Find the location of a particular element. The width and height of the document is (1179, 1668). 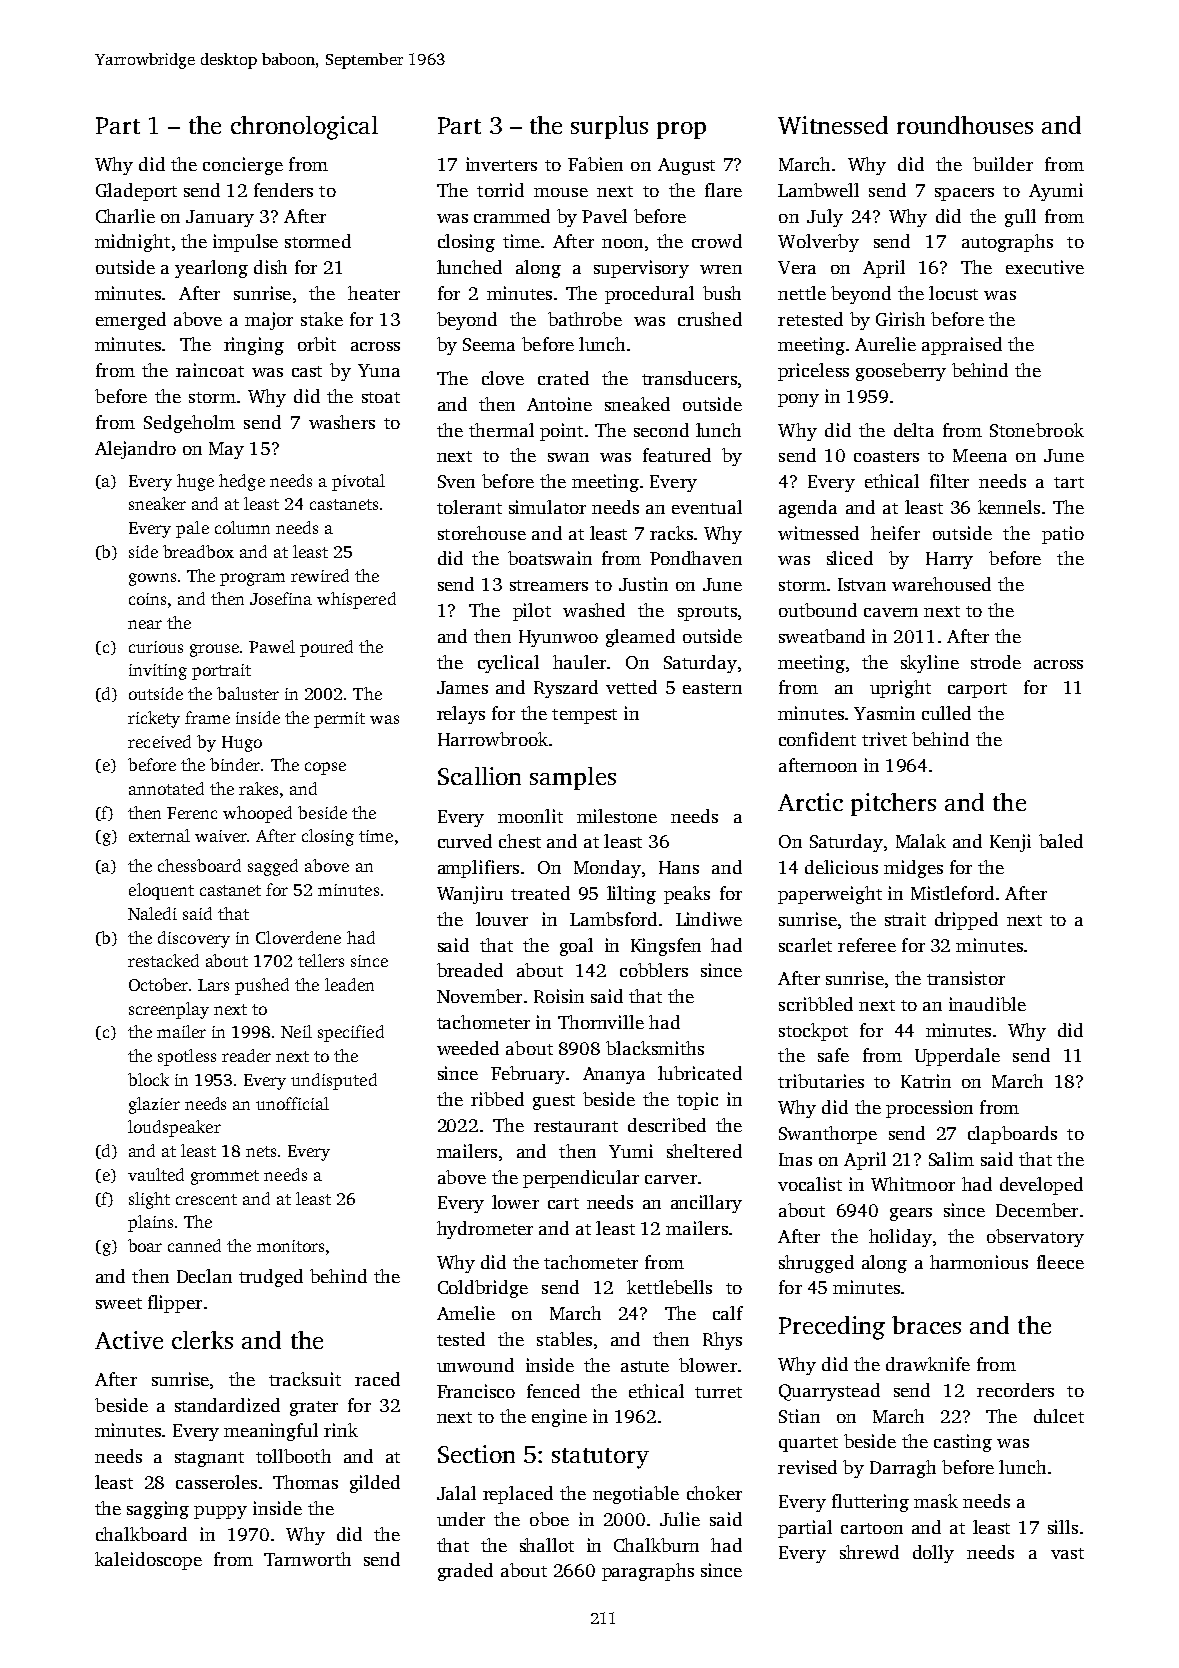

rakes is located at coordinates (258, 788).
